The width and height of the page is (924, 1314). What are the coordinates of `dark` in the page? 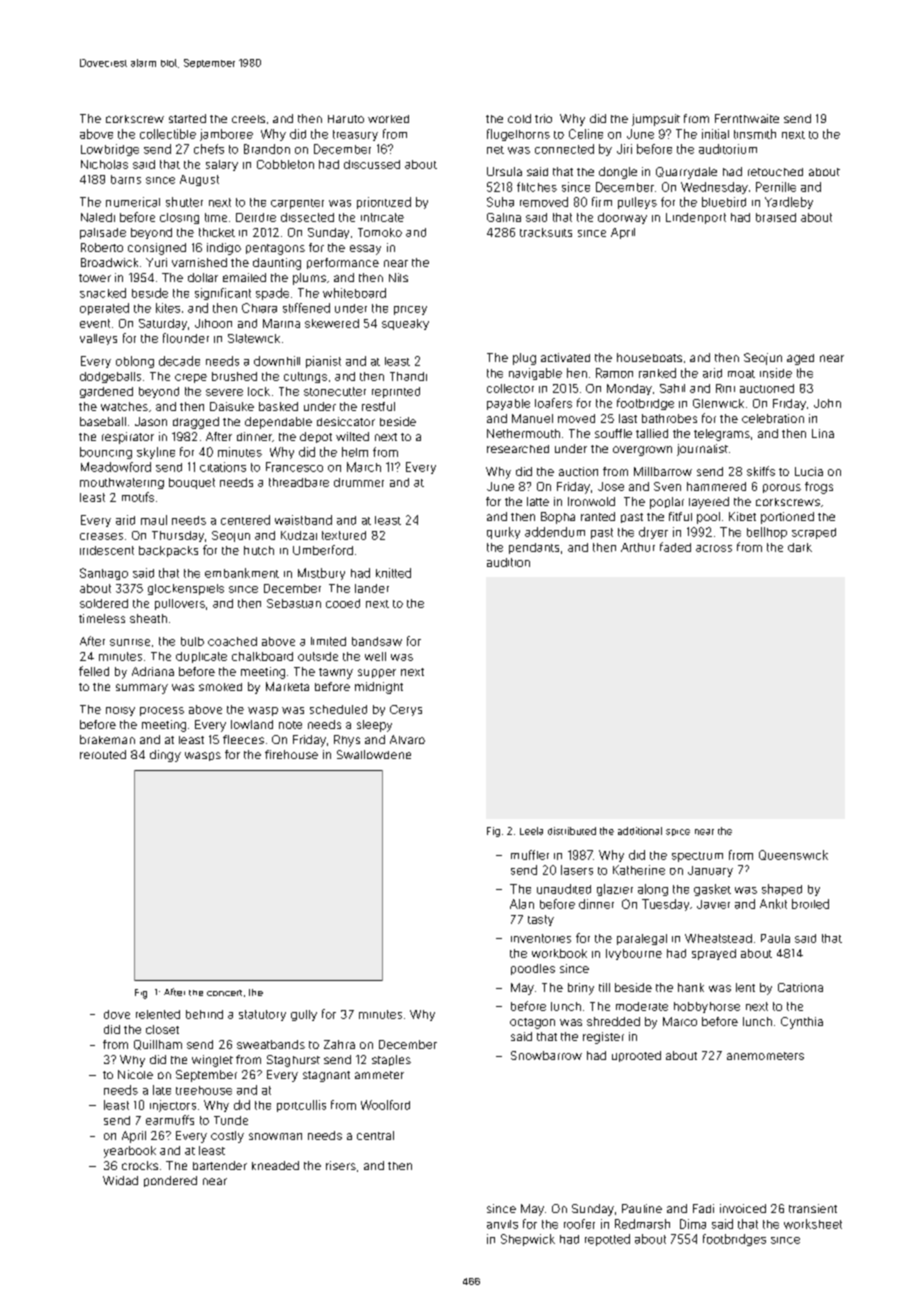 It's located at (800, 547).
